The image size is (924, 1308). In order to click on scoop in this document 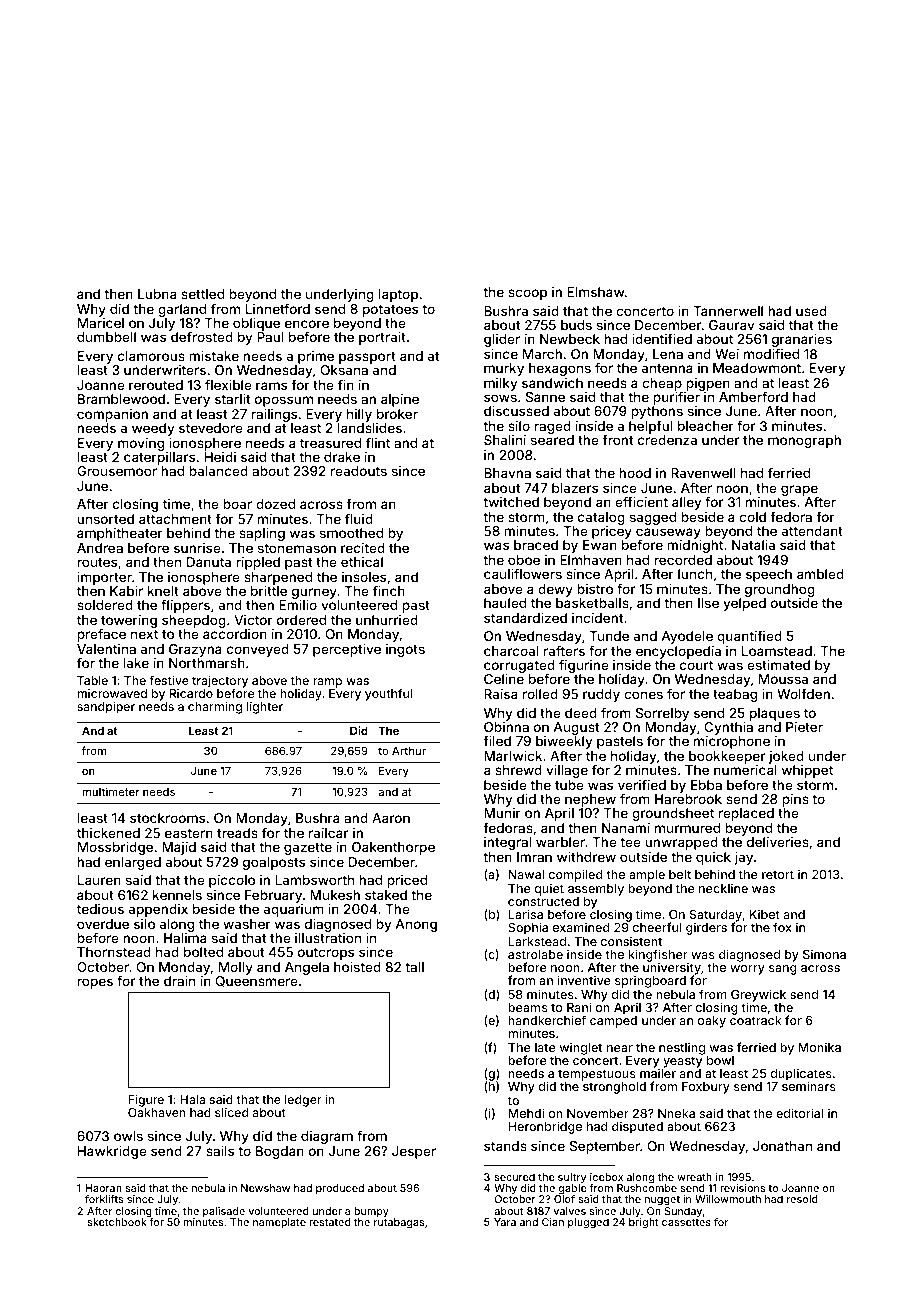, I will do `click(527, 294)`.
